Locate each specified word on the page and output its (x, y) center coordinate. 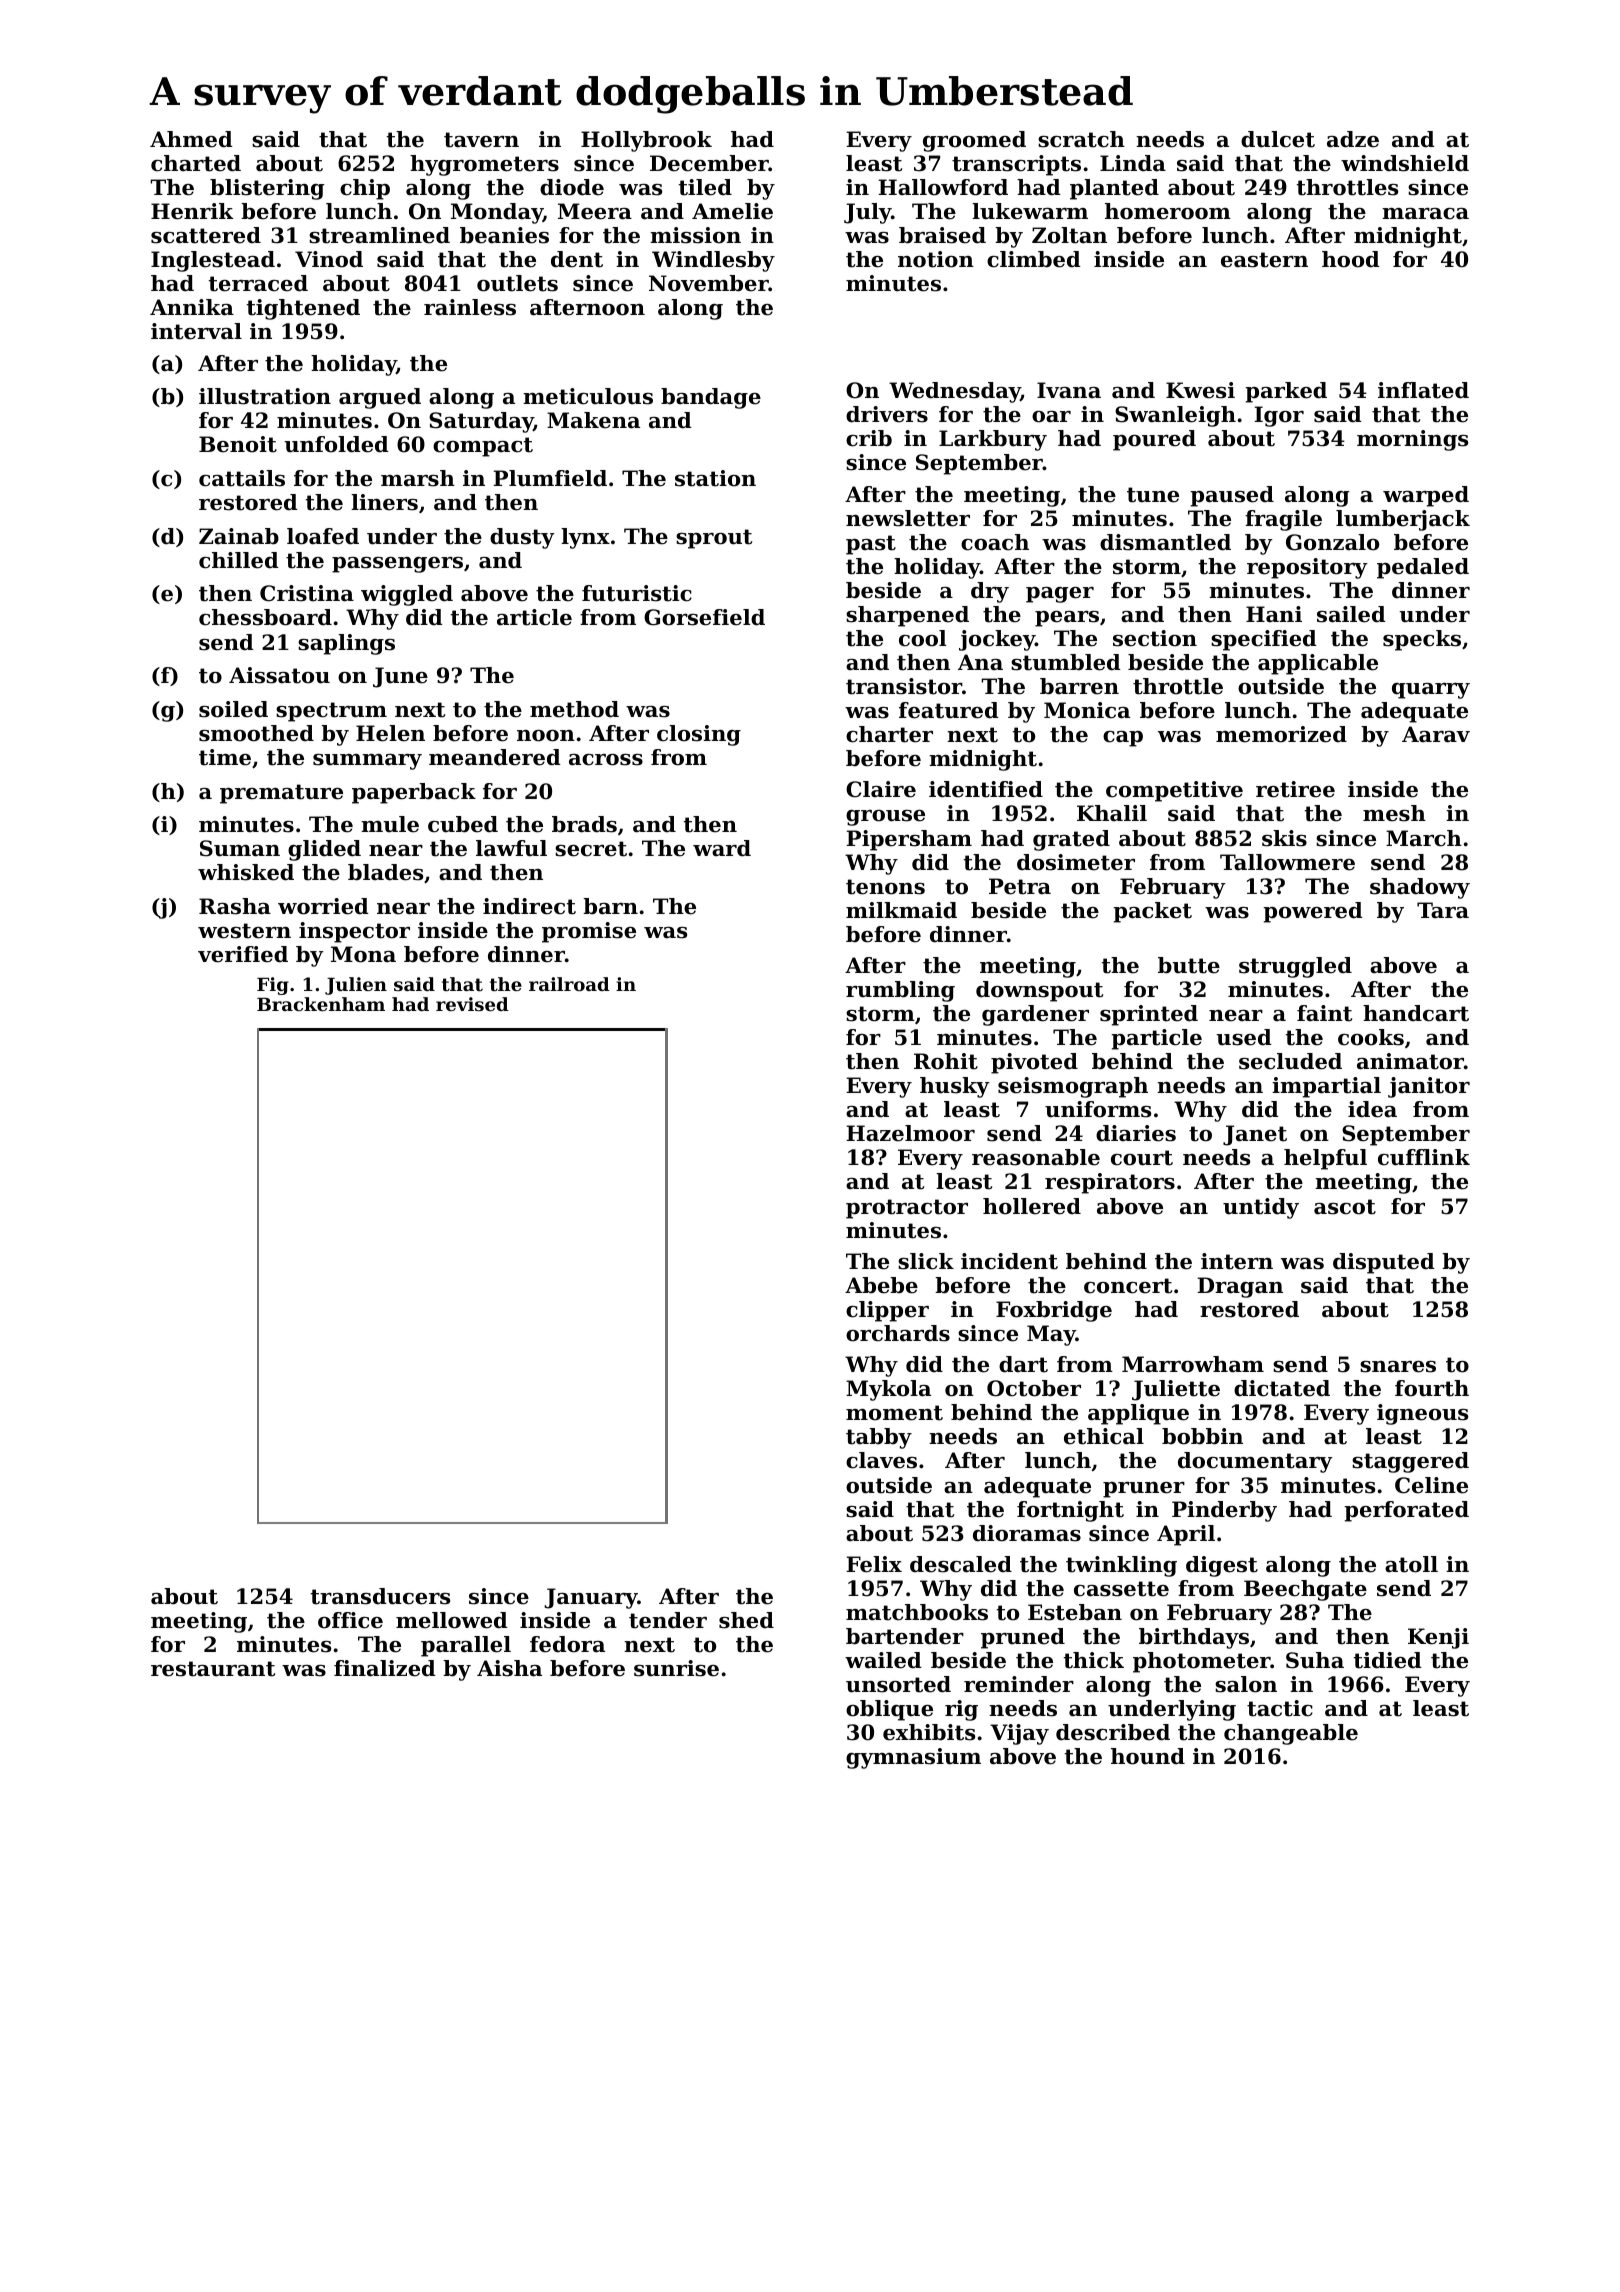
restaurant (213, 1669)
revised (472, 1004)
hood (1351, 259)
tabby (879, 1438)
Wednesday (955, 392)
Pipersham (909, 840)
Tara (1443, 910)
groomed (974, 141)
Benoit (238, 444)
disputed (1384, 1263)
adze (1353, 139)
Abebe (881, 1285)
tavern (481, 140)
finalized (385, 1668)
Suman (240, 848)
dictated (1282, 1388)
